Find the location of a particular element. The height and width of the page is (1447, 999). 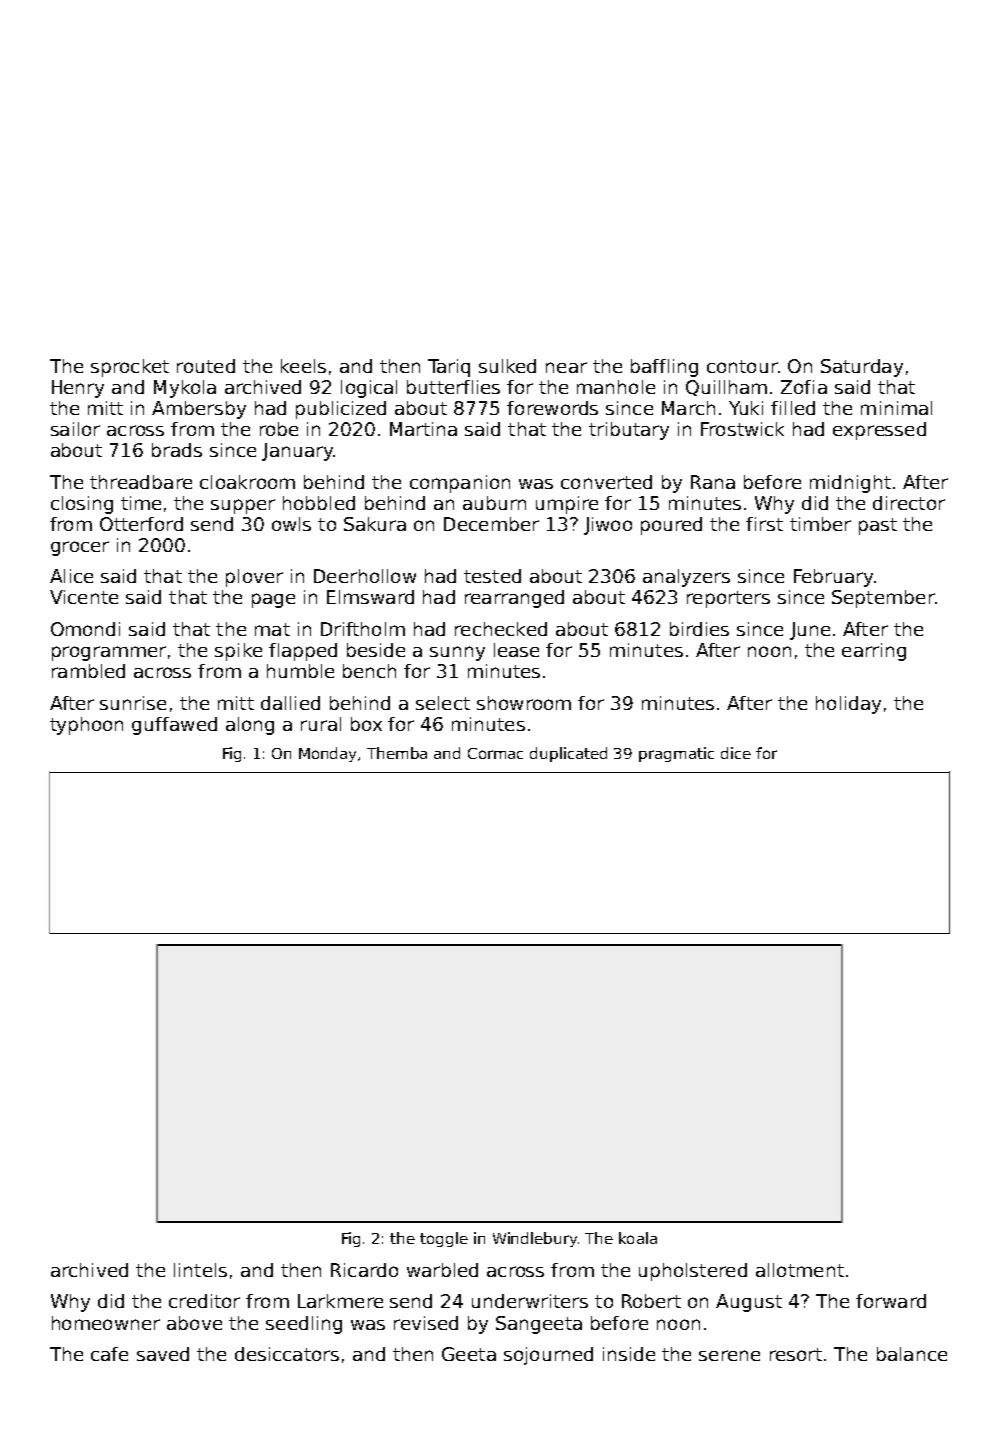

allotment is located at coordinates (800, 1270).
